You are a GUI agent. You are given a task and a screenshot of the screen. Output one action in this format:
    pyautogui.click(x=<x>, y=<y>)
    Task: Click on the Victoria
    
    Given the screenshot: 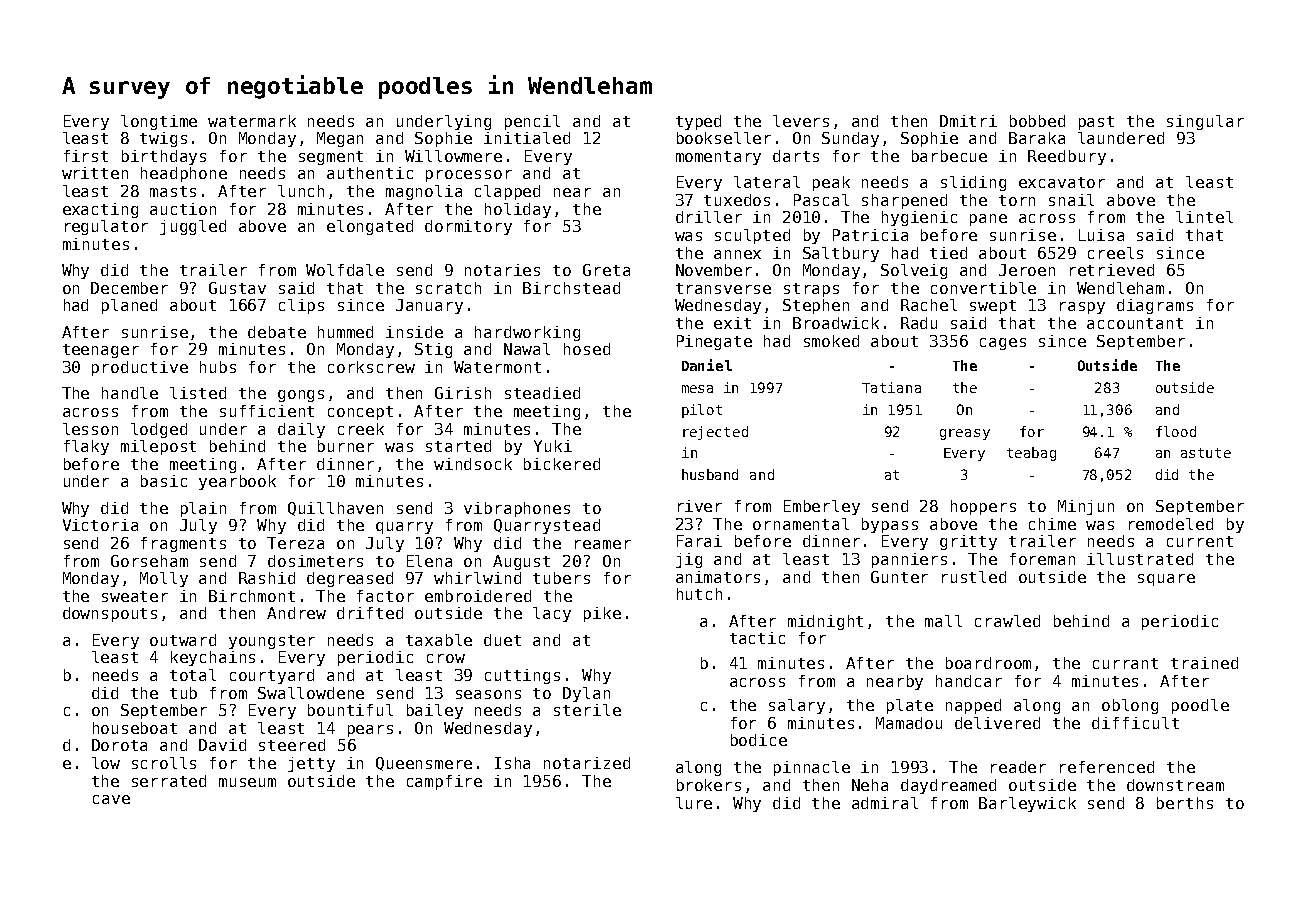 What is the action you would take?
    pyautogui.click(x=100, y=525)
